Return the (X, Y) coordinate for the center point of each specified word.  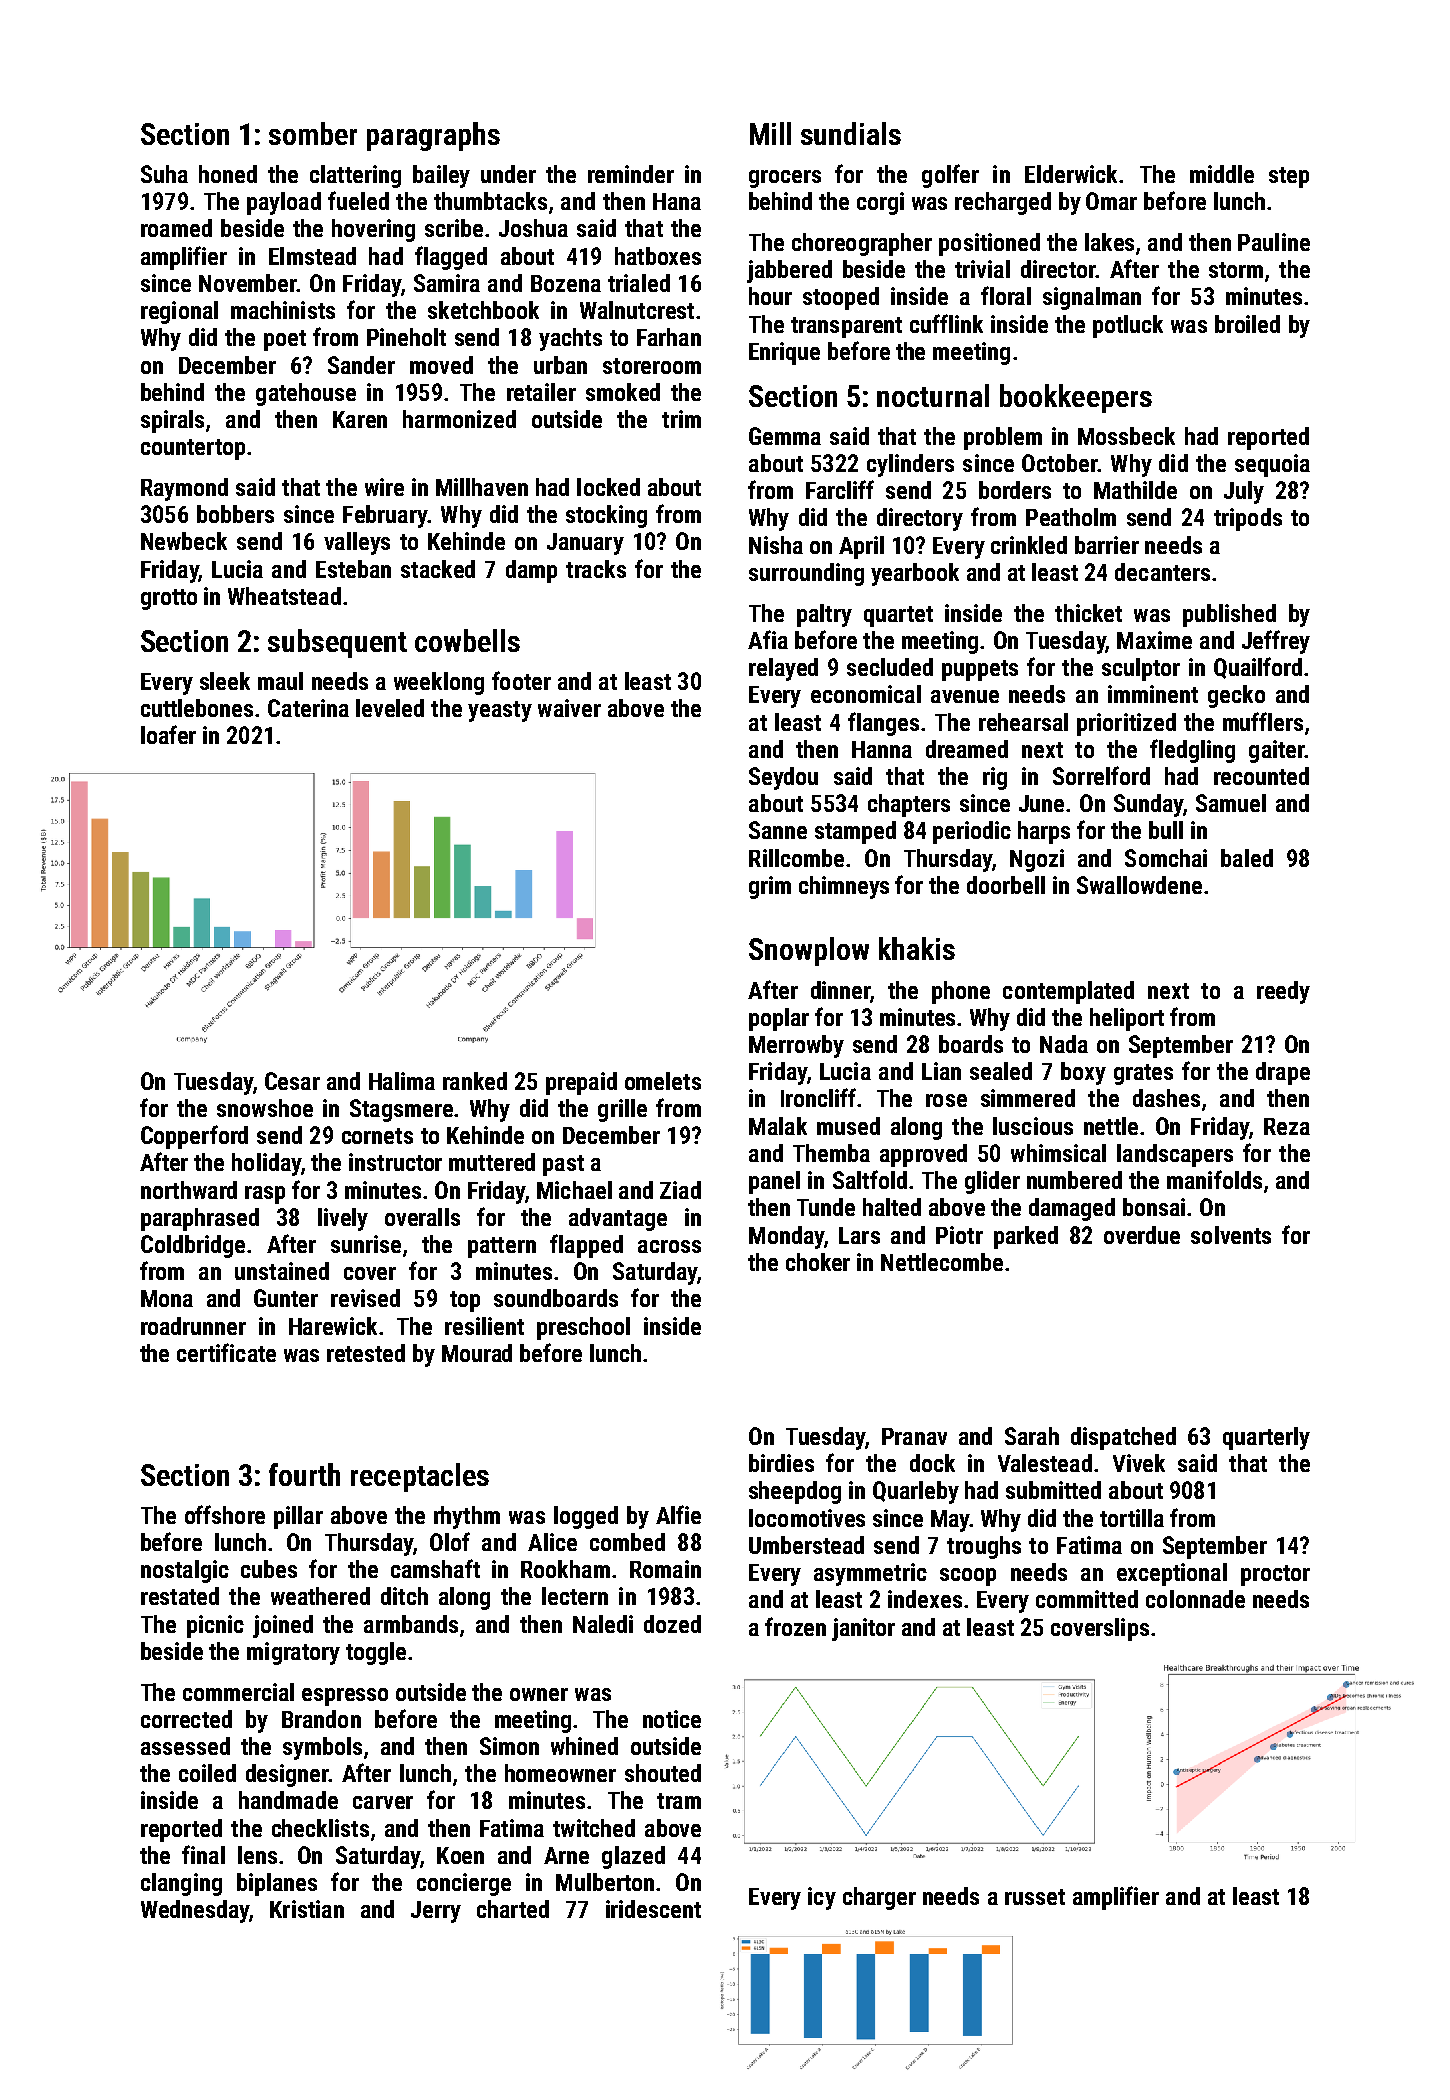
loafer (168, 734)
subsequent (337, 643)
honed (228, 174)
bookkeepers (1076, 398)
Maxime (1154, 640)
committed (1087, 1599)
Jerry (436, 1912)
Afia (768, 639)
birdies (781, 1463)
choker (818, 1262)
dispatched (1123, 1438)
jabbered (789, 271)
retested (366, 1353)
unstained (282, 1271)
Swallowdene (1139, 885)
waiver (569, 708)
